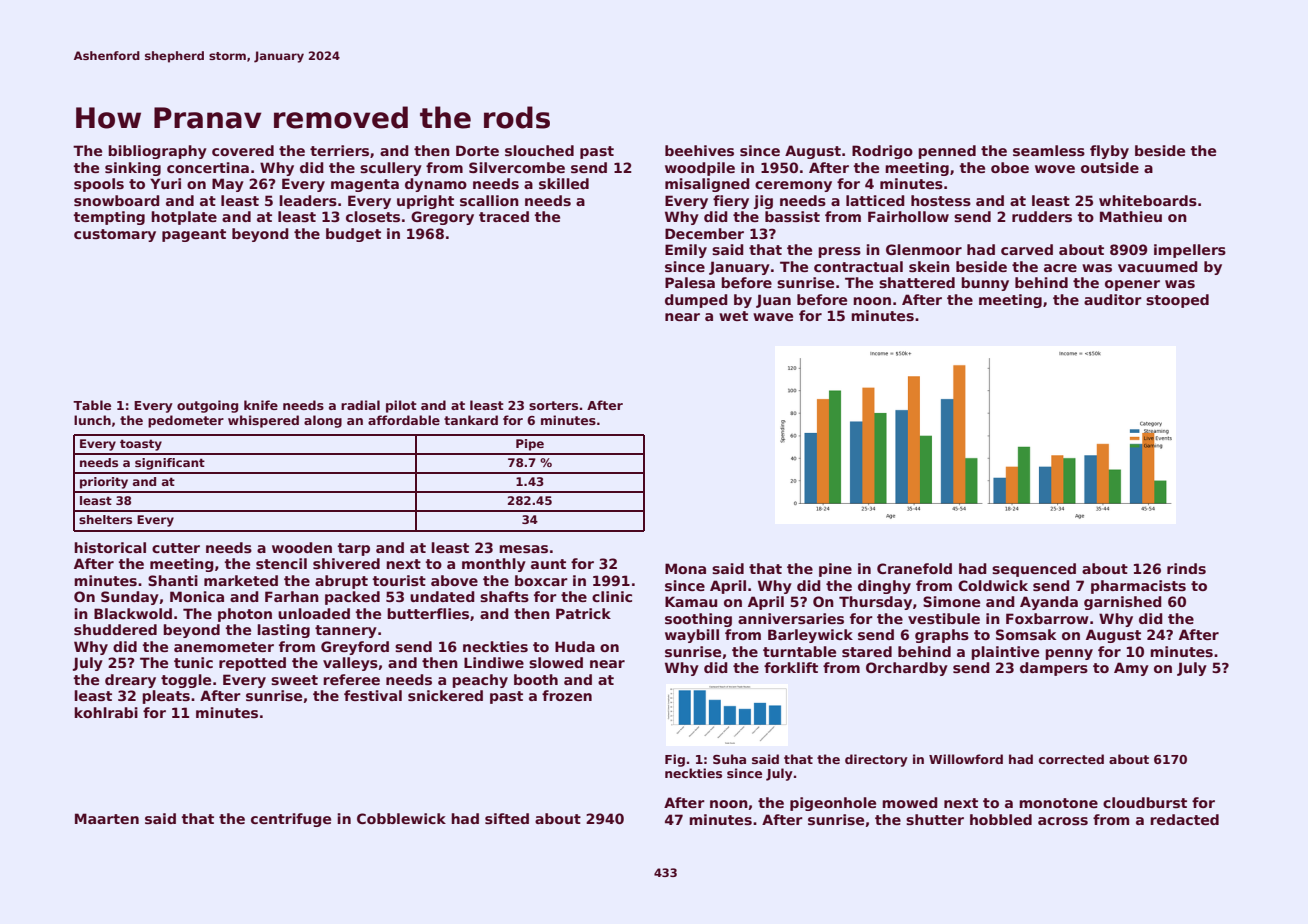 This page has height=924, width=1308. Describe the element at coordinates (1186, 568) in the page. I see `rinds` at that location.
